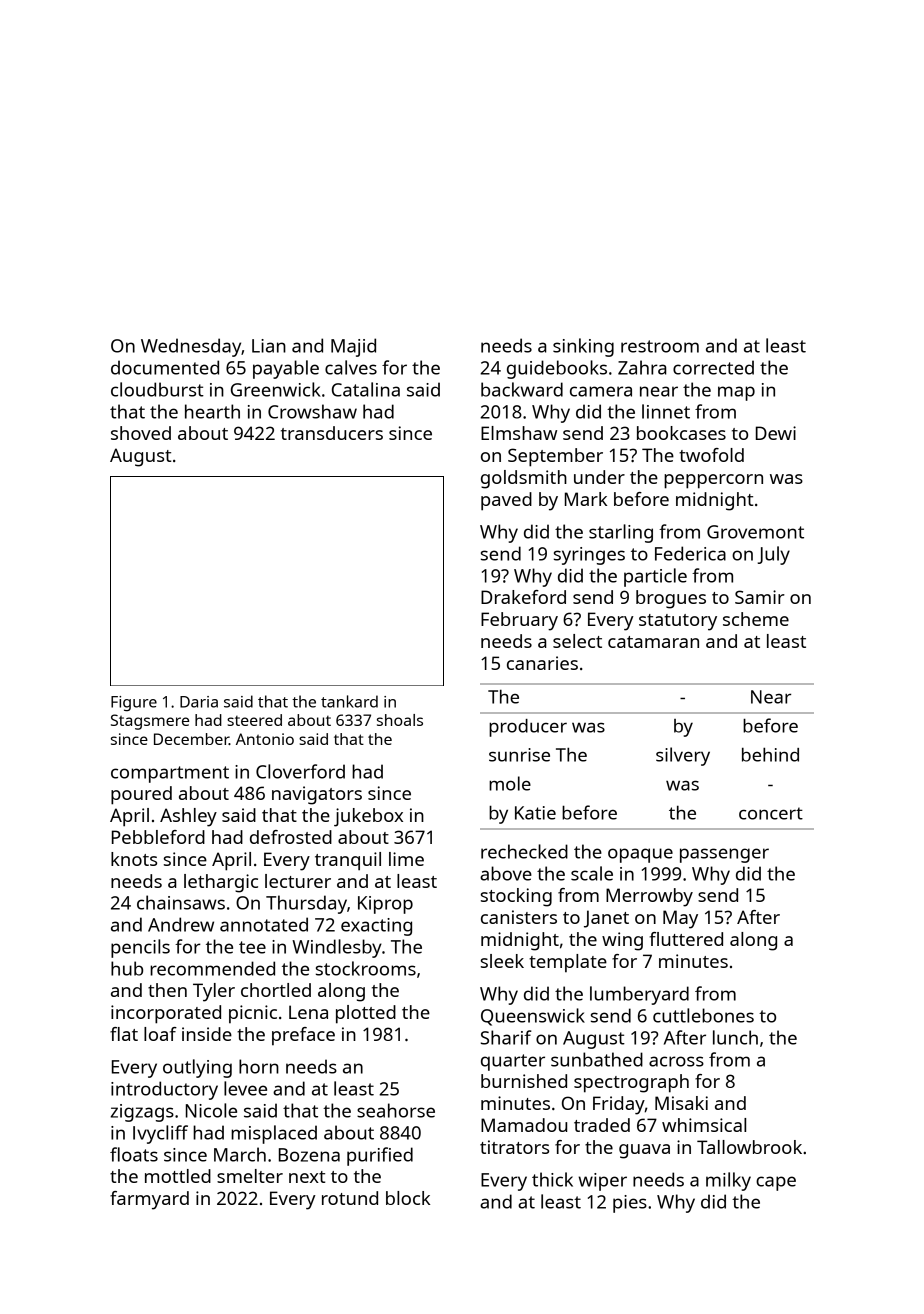 Image resolution: width=924 pixels, height=1314 pixels. I want to click on seahorse, so click(396, 1110).
